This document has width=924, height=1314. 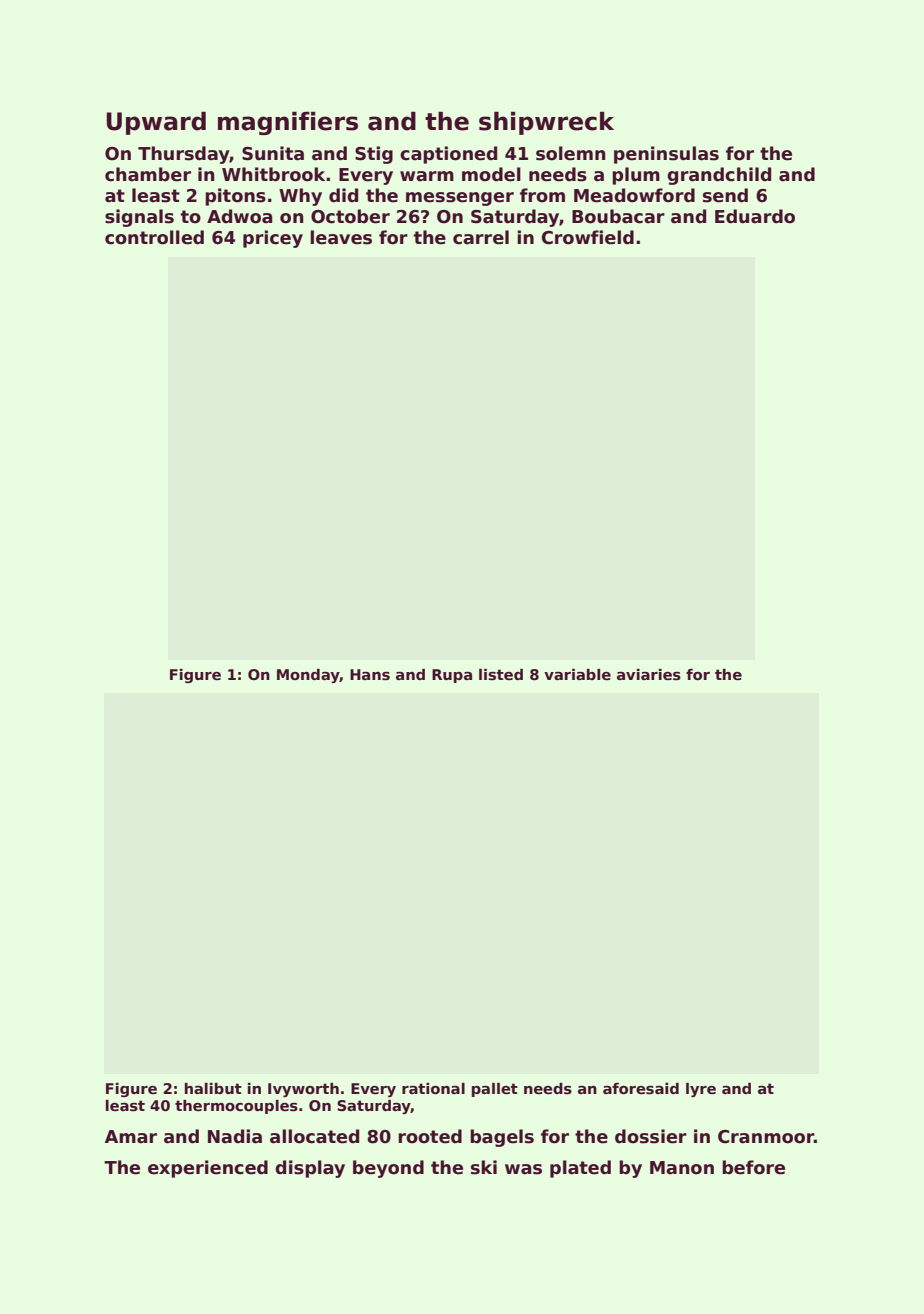 What do you see at coordinates (213, 1088) in the document?
I see `halibut` at bounding box center [213, 1088].
